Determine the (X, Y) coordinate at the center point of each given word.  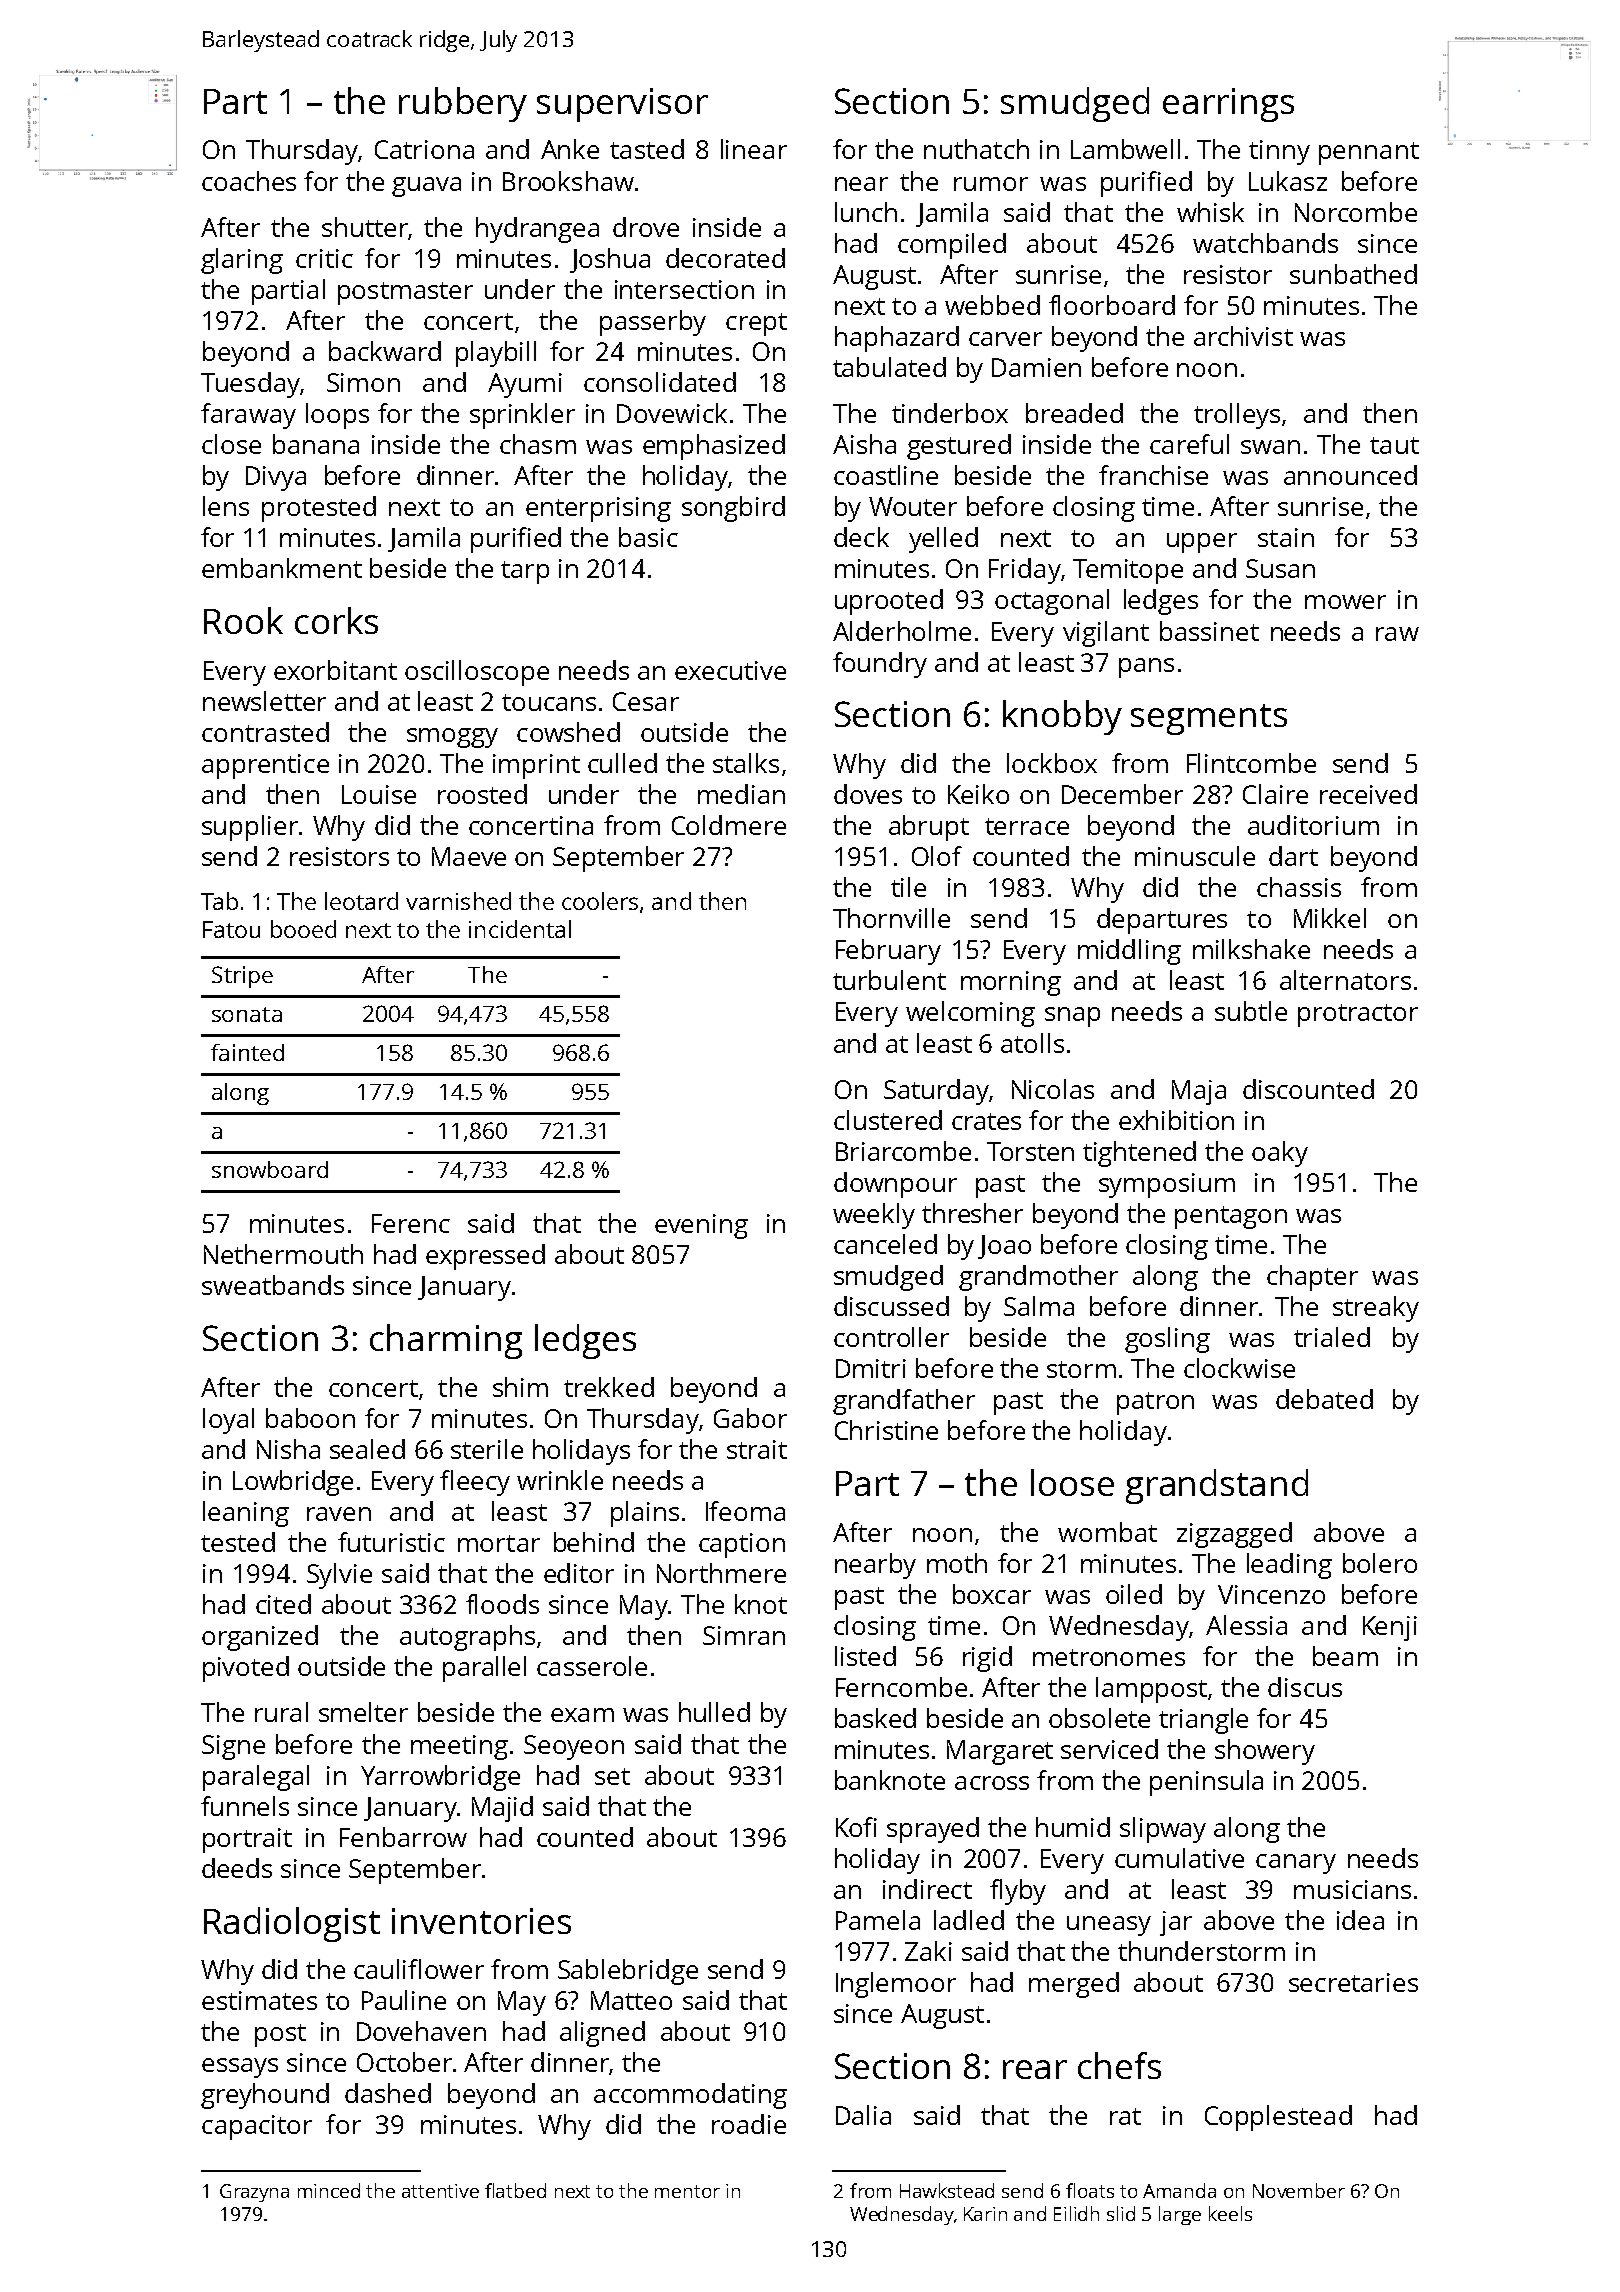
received (1368, 794)
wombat (1107, 1532)
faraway (248, 416)
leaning (246, 1514)
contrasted (265, 732)
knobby (1062, 717)
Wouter (913, 506)
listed (865, 1656)
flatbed (515, 2190)
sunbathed (1353, 274)
